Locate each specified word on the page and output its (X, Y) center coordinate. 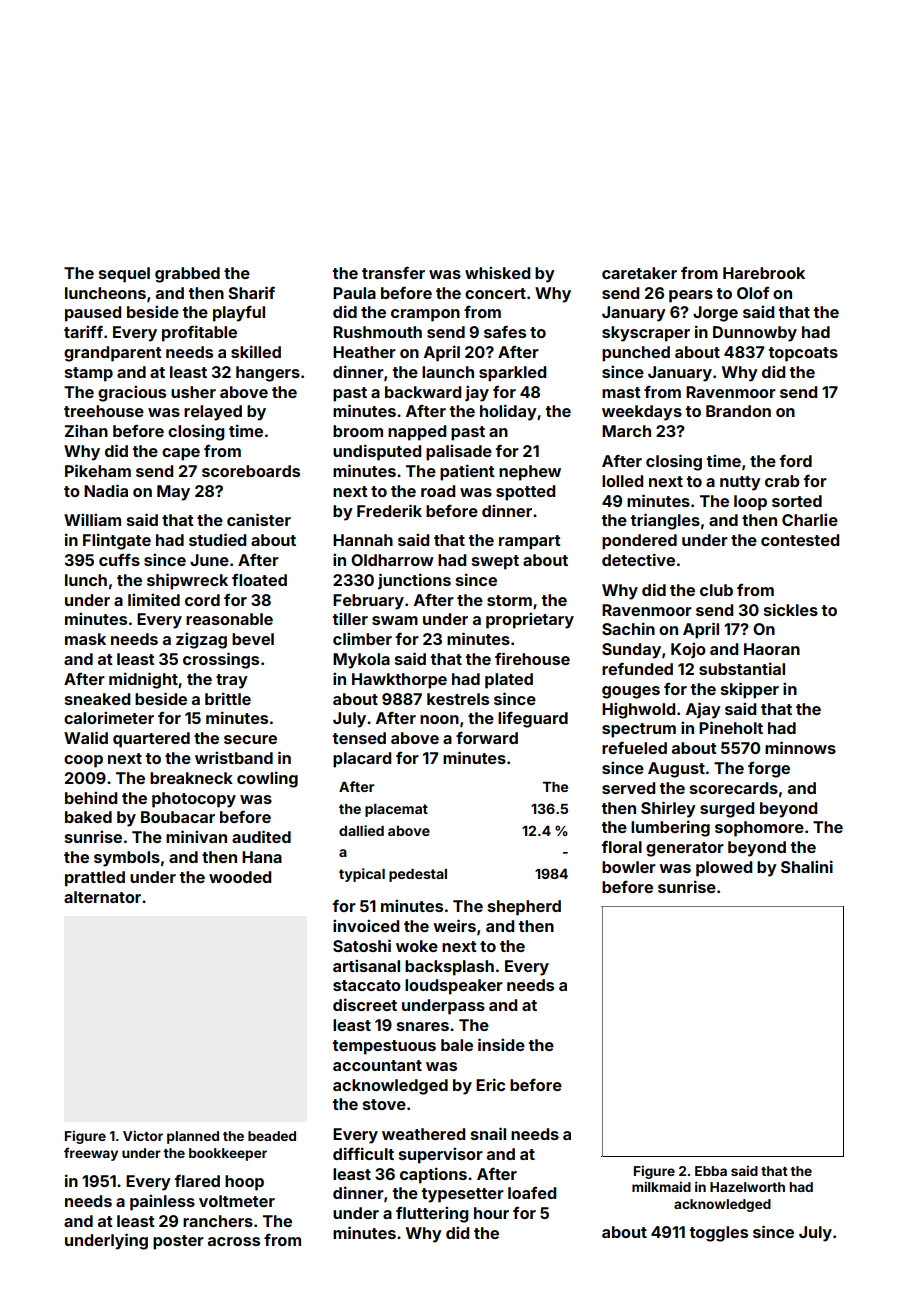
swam (395, 620)
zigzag (201, 640)
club (716, 590)
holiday (508, 412)
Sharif (252, 292)
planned (193, 1137)
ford (795, 460)
